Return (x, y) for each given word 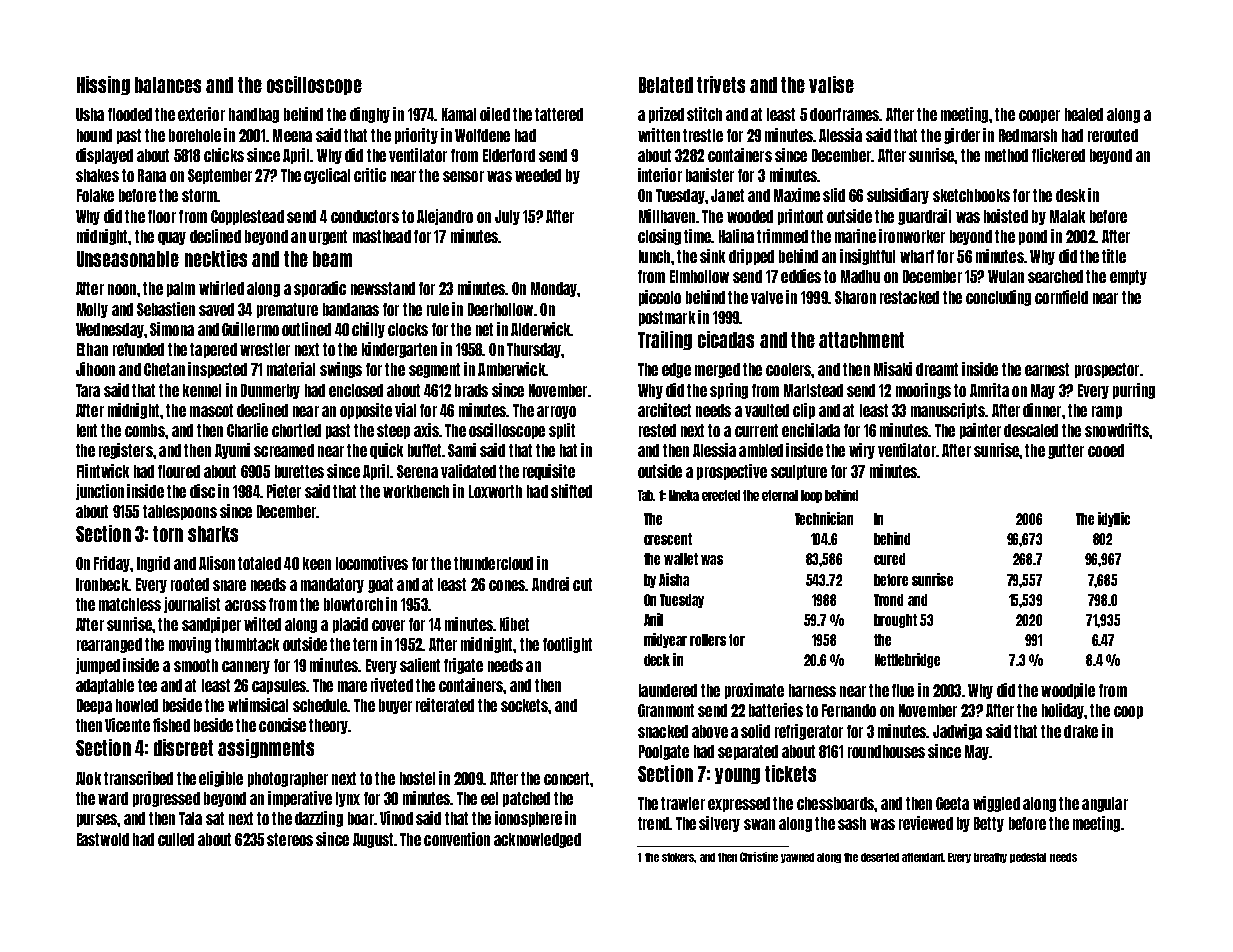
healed (1084, 114)
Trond (888, 600)
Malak (1067, 216)
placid (350, 625)
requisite (549, 472)
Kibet (514, 624)
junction (100, 492)
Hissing (103, 85)
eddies (801, 276)
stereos (290, 839)
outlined (306, 329)
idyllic (1114, 519)
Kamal (459, 114)
